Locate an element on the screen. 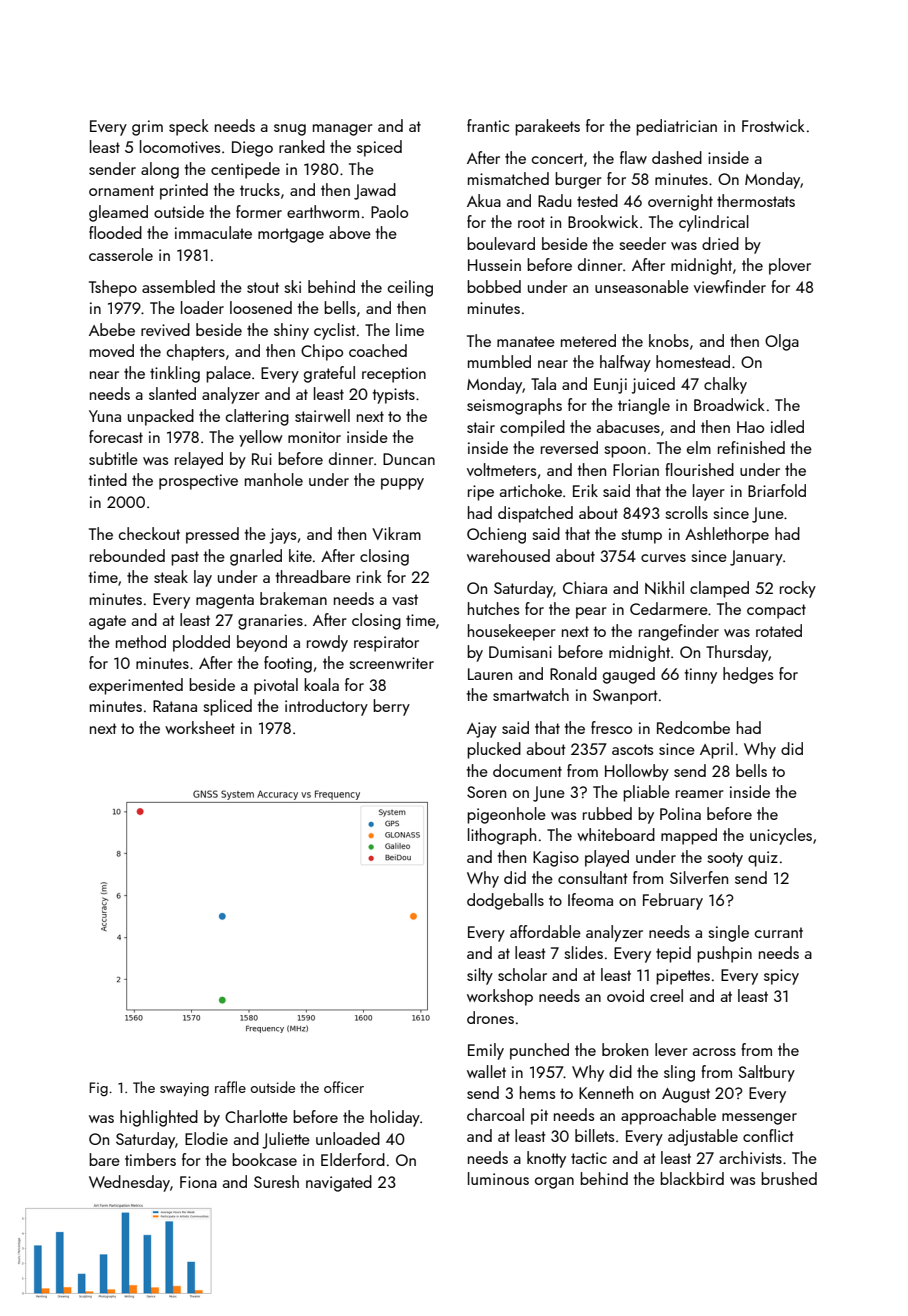 Image resolution: width=908 pixels, height=1316 pixels. raffle is located at coordinates (230, 1087).
